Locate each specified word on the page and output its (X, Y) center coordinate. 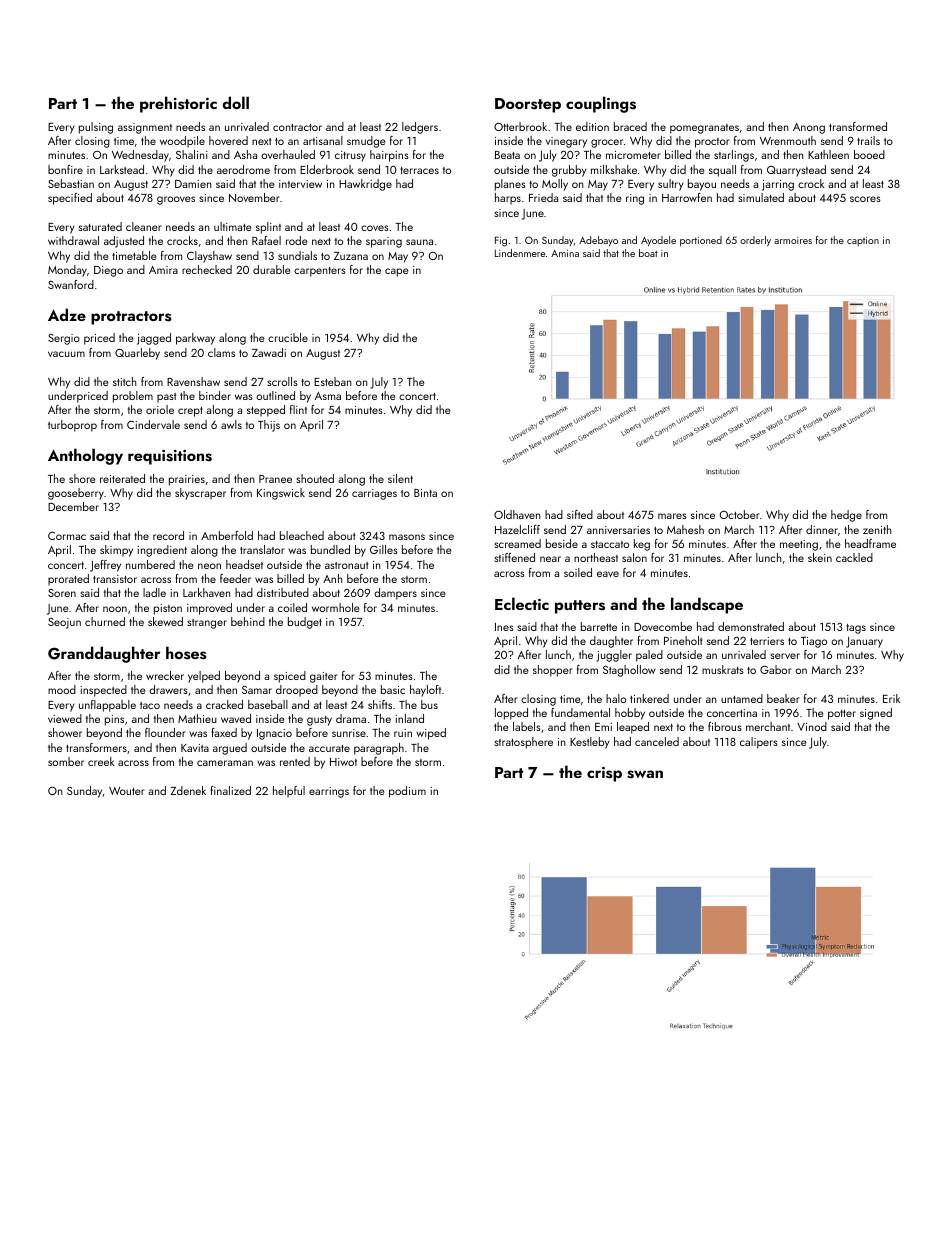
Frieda (543, 197)
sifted (580, 514)
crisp (604, 774)
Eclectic (522, 603)
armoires (793, 240)
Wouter (127, 791)
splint (268, 228)
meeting (799, 545)
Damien (193, 184)
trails (868, 140)
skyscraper (200, 494)
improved (209, 609)
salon (634, 557)
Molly (555, 185)
